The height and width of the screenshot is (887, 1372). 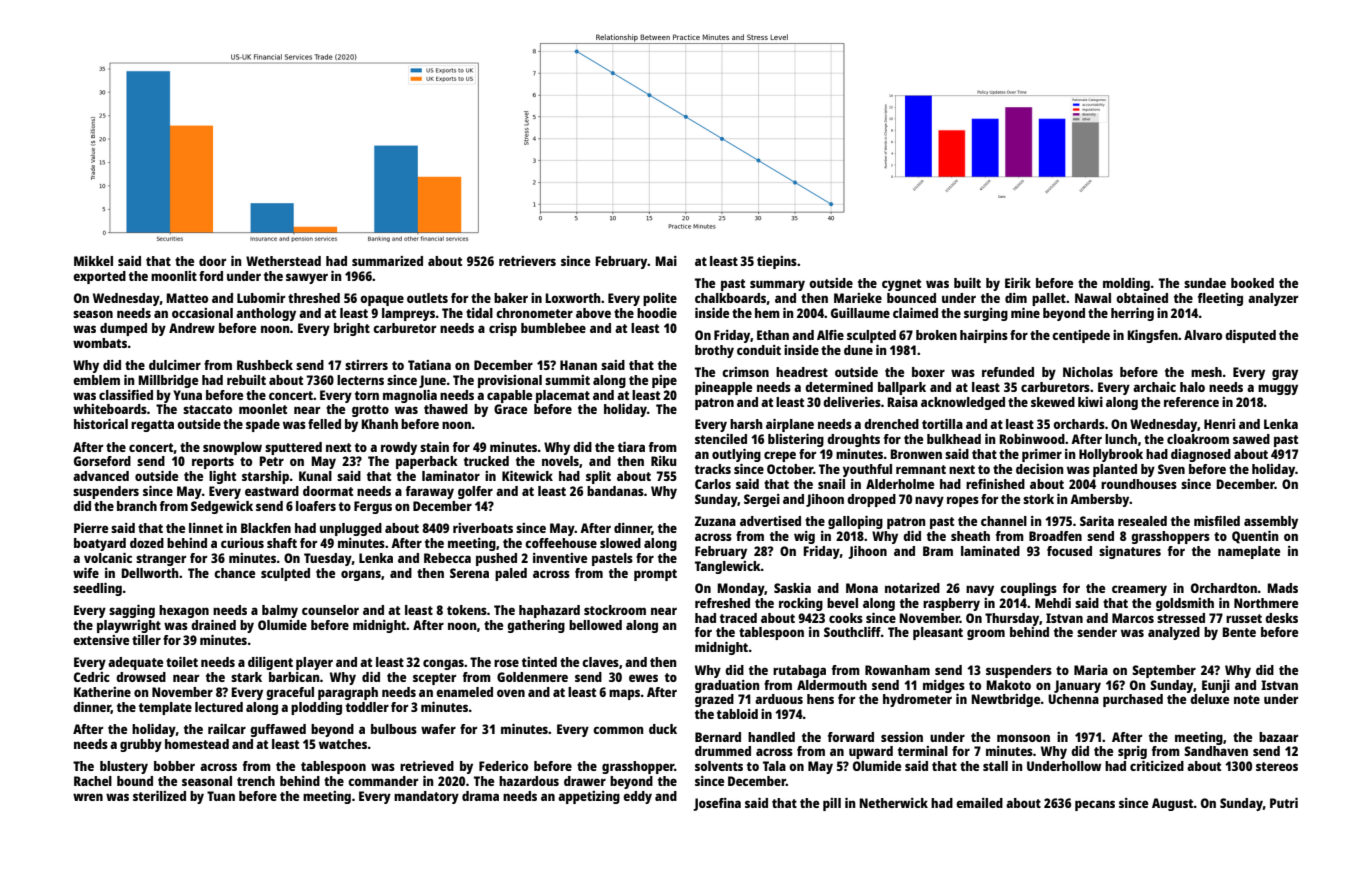 I want to click on homestead, so click(x=197, y=744).
